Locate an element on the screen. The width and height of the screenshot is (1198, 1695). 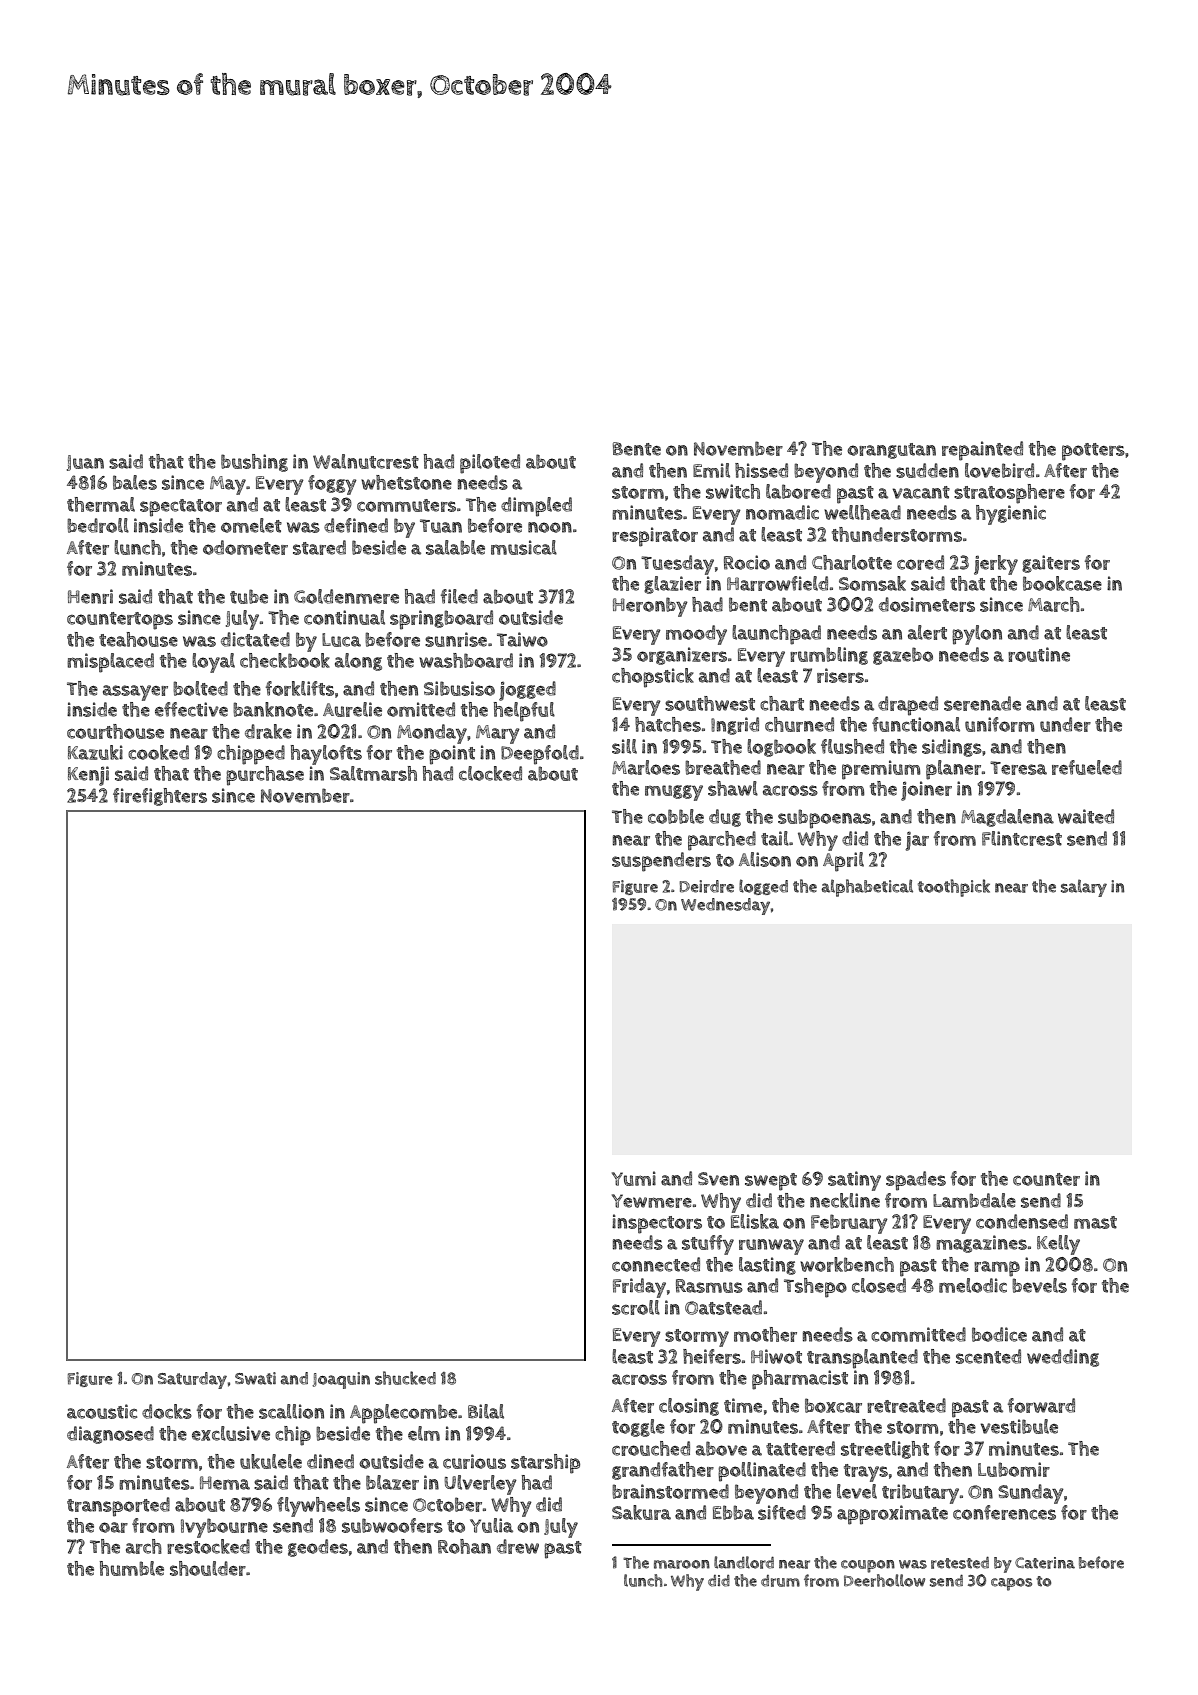
wedding is located at coordinates (1063, 1358).
